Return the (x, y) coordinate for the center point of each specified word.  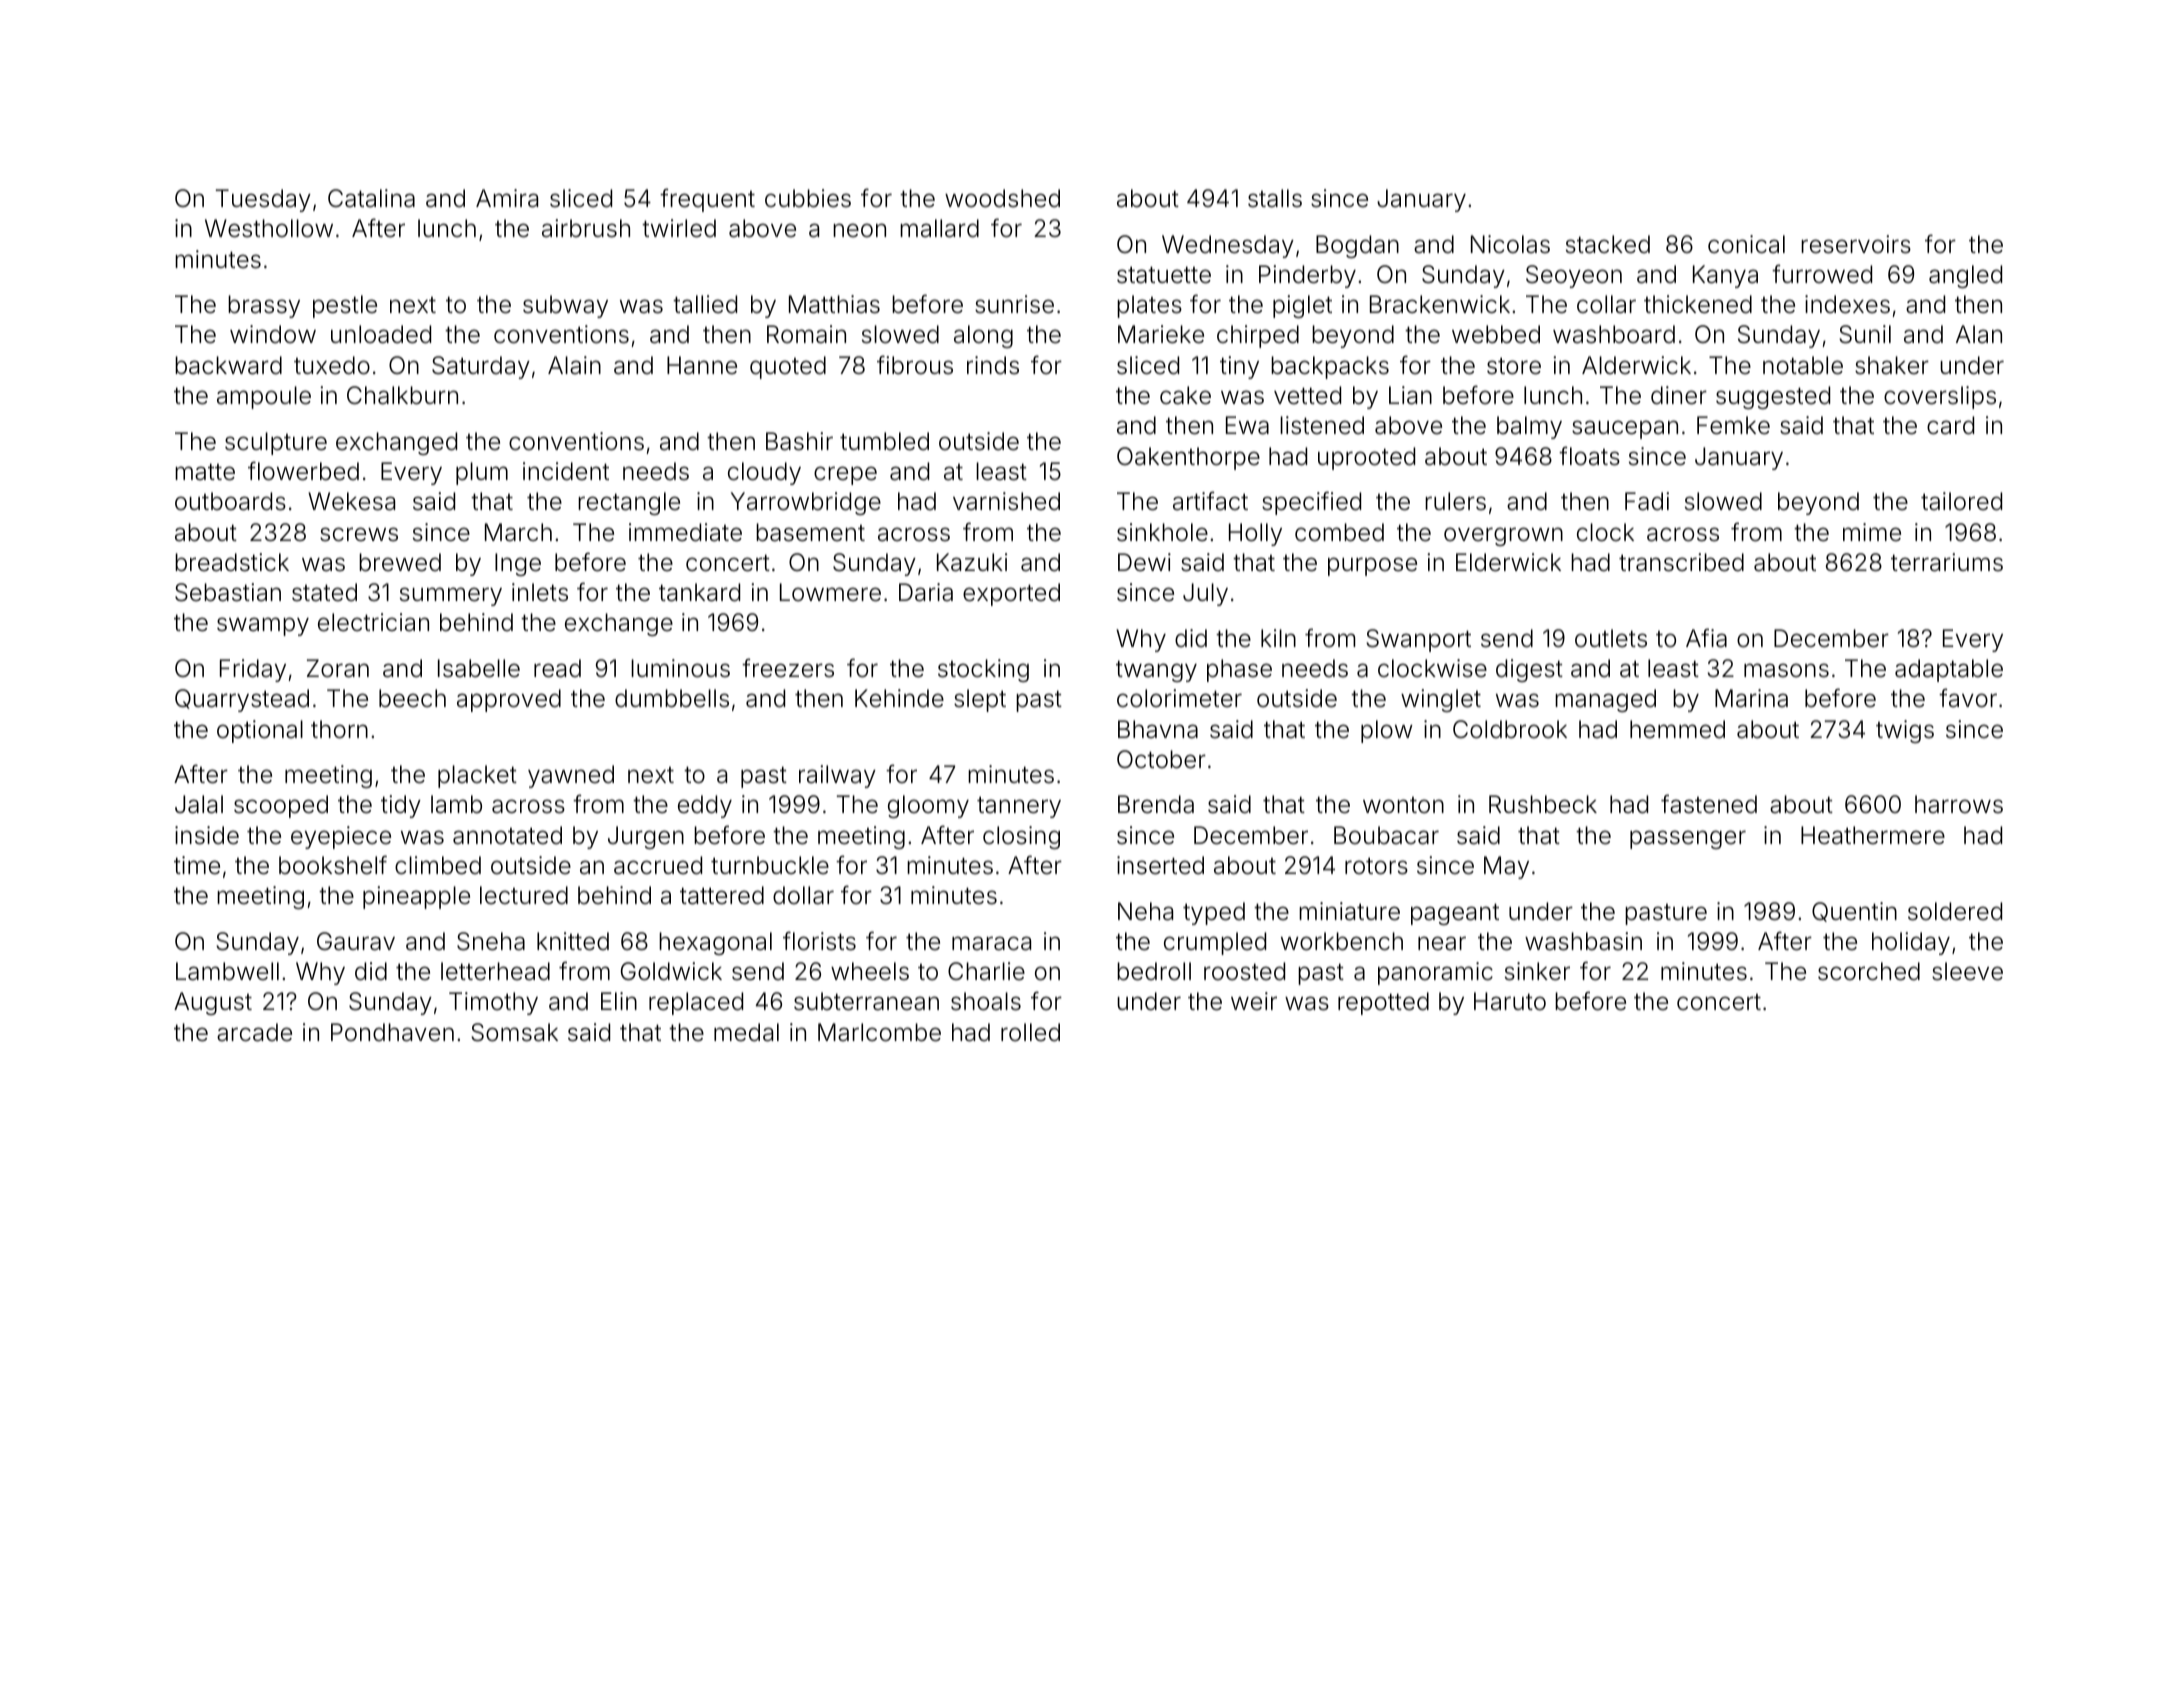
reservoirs (1856, 244)
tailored (1961, 501)
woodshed (1002, 198)
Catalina (371, 198)
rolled (1030, 1032)
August (213, 1003)
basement (810, 532)
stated (324, 592)
